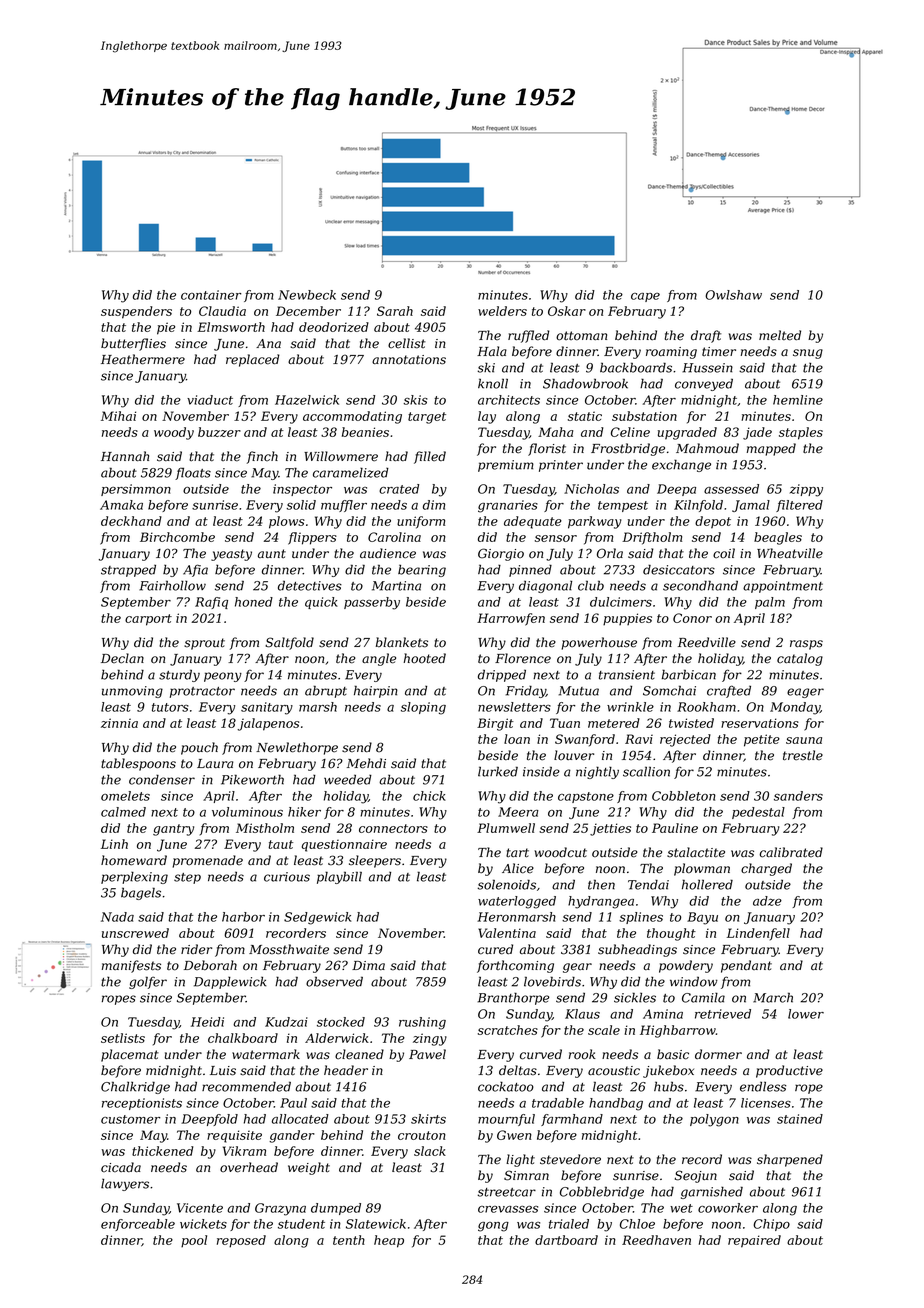 The height and width of the screenshot is (1308, 924). I want to click on hooted, so click(424, 658).
